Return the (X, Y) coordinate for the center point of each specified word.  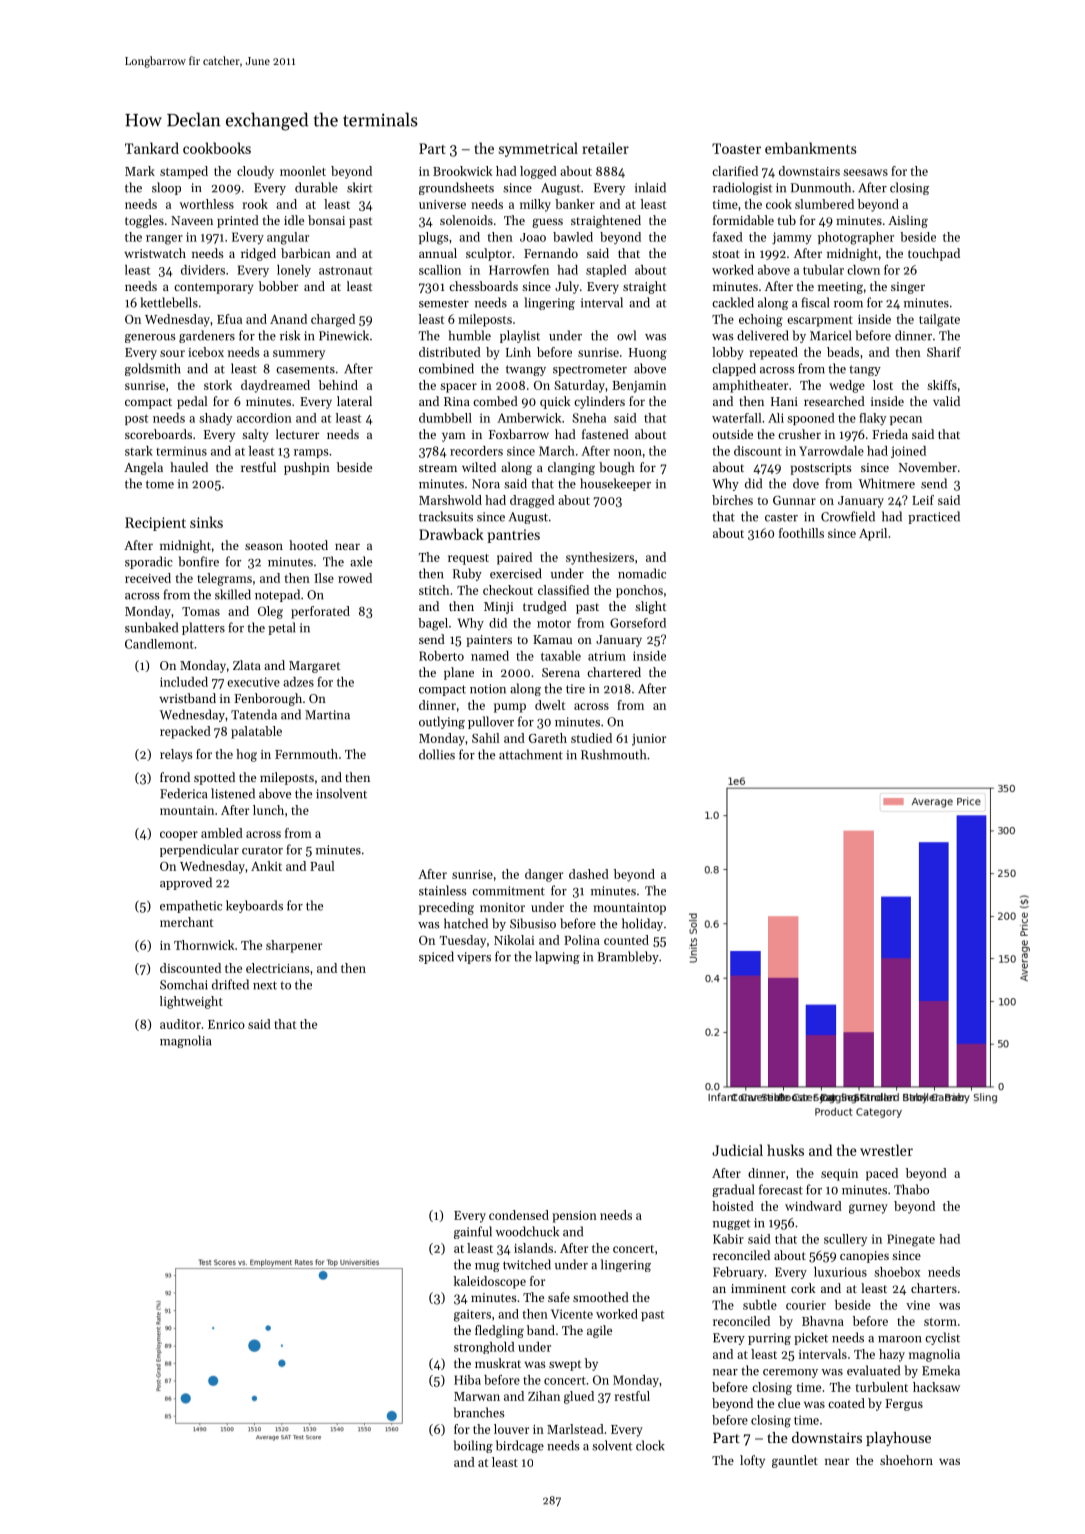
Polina (582, 940)
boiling (473, 1446)
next (265, 985)
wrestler (886, 1150)
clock (650, 1445)
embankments (811, 148)
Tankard (152, 148)
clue (789, 1403)
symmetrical (538, 149)
